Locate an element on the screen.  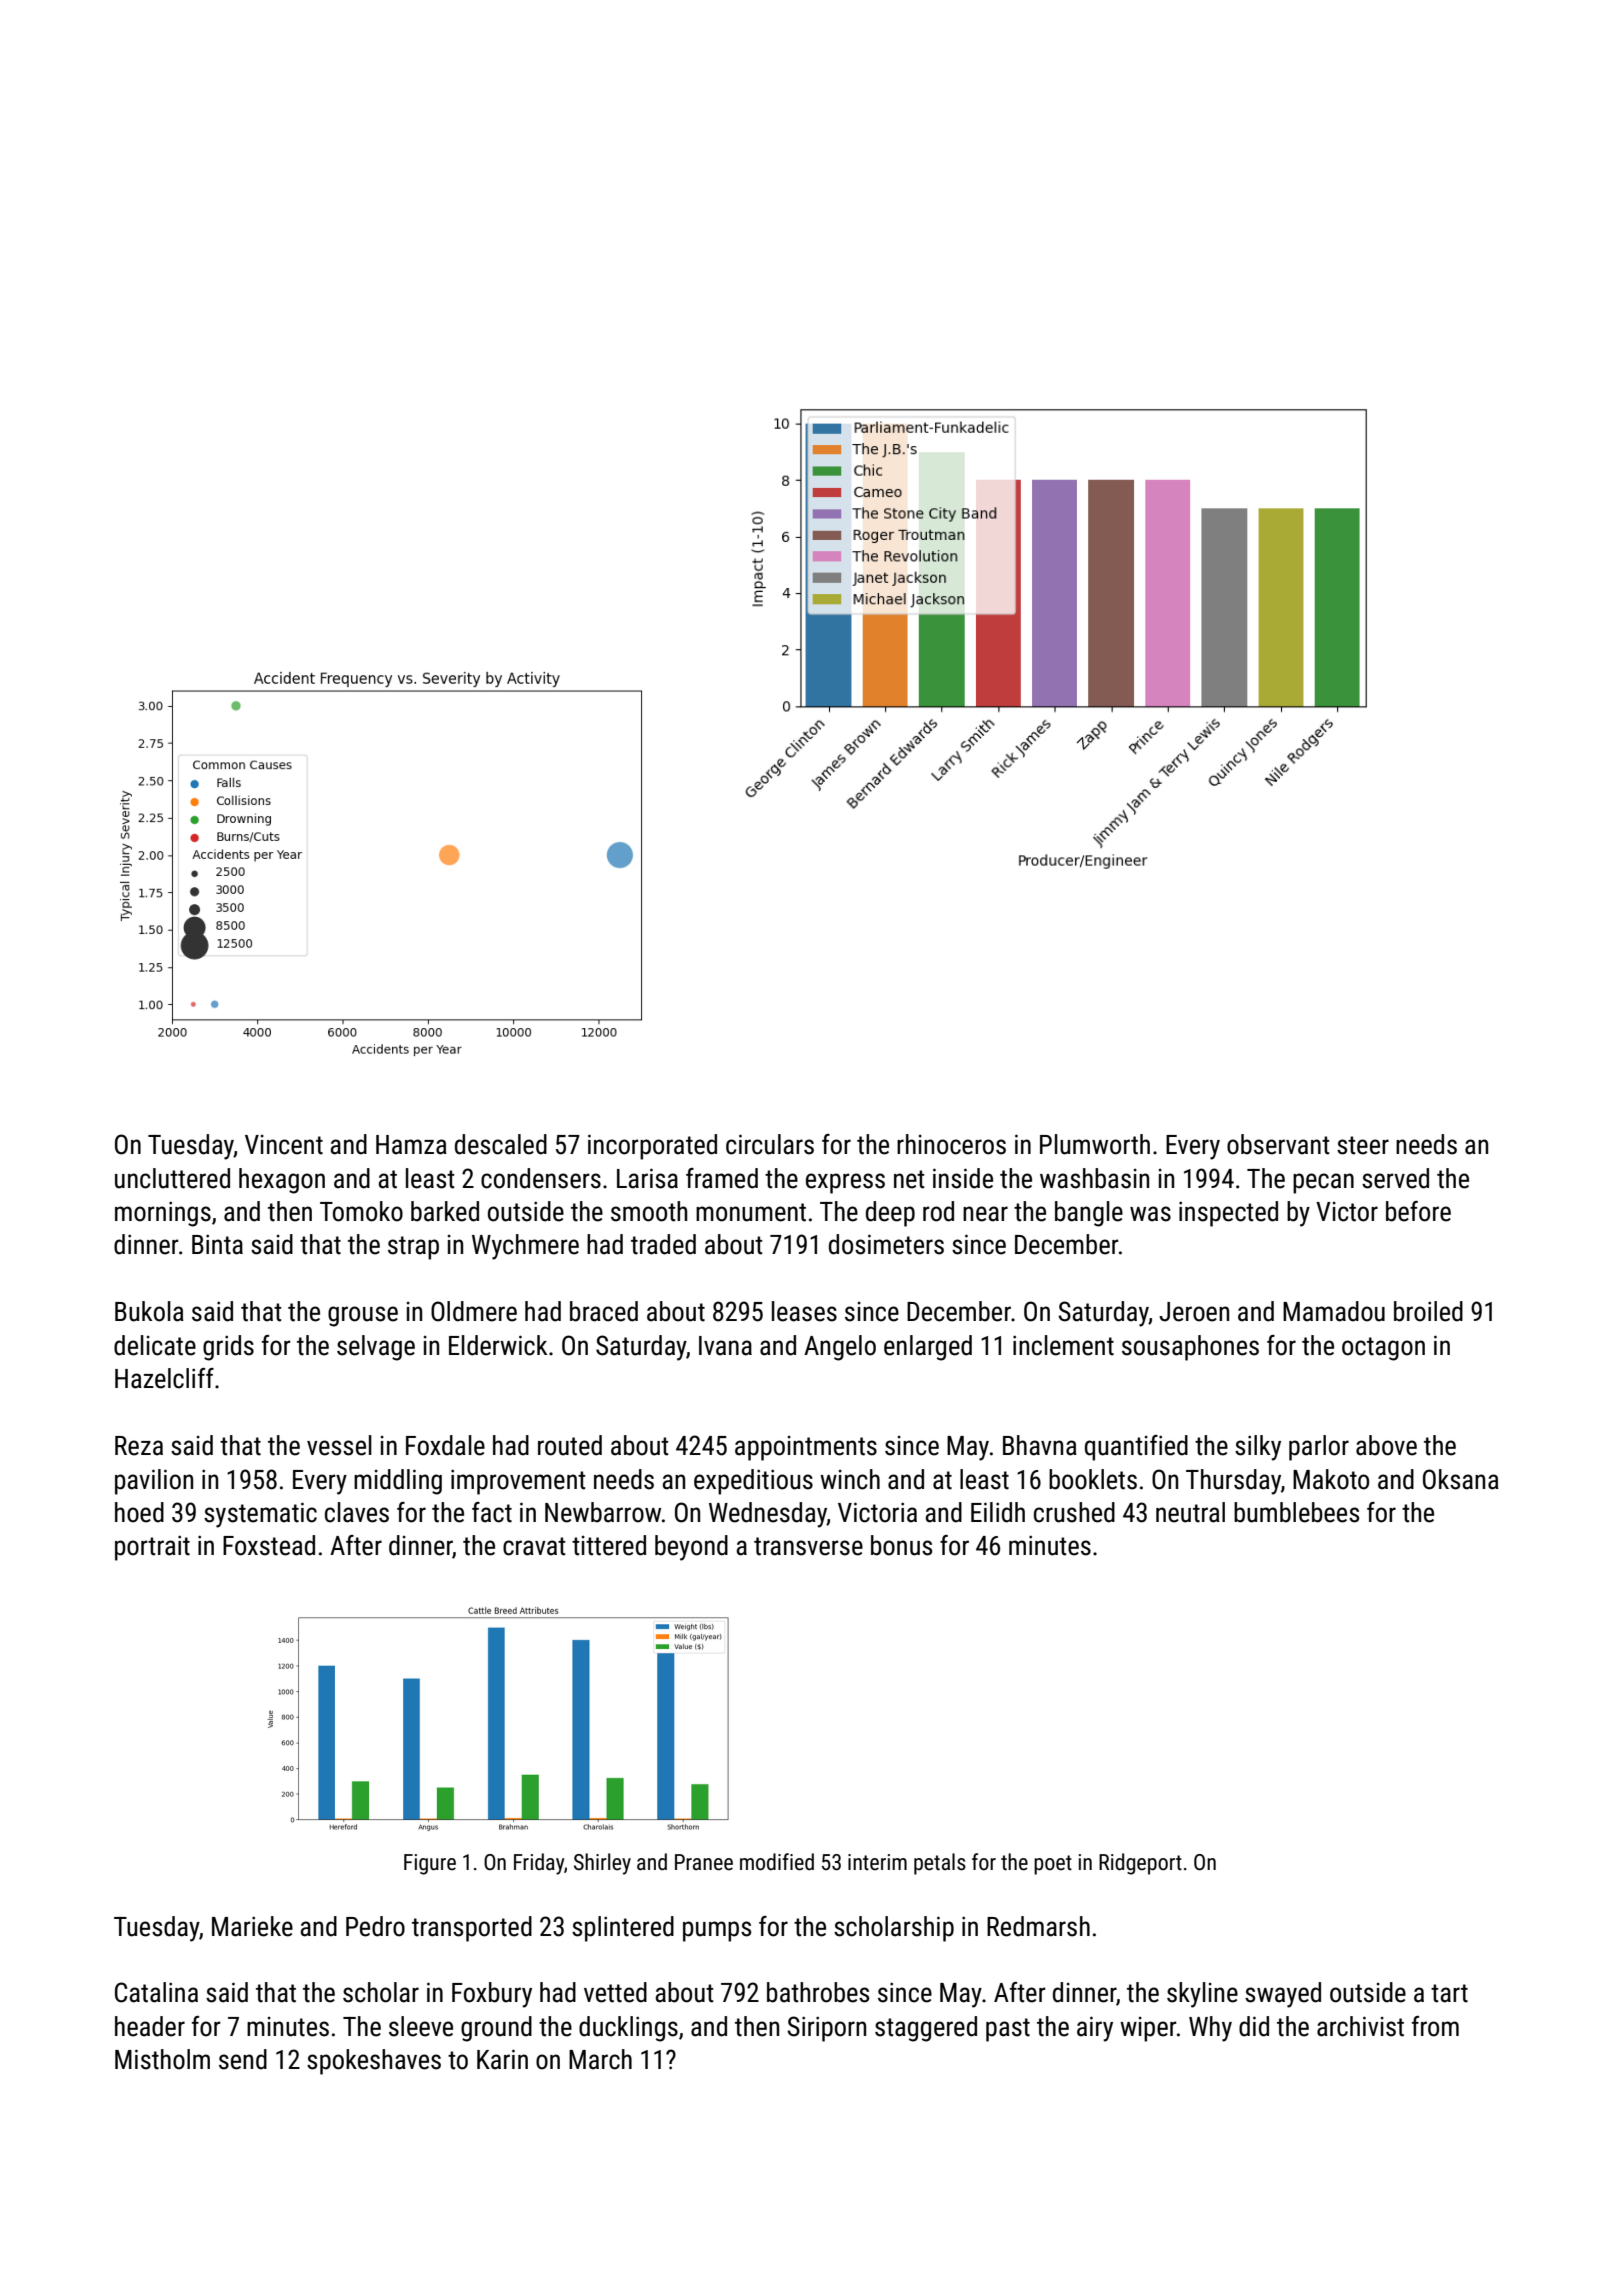
Figure is located at coordinates (430, 1864).
